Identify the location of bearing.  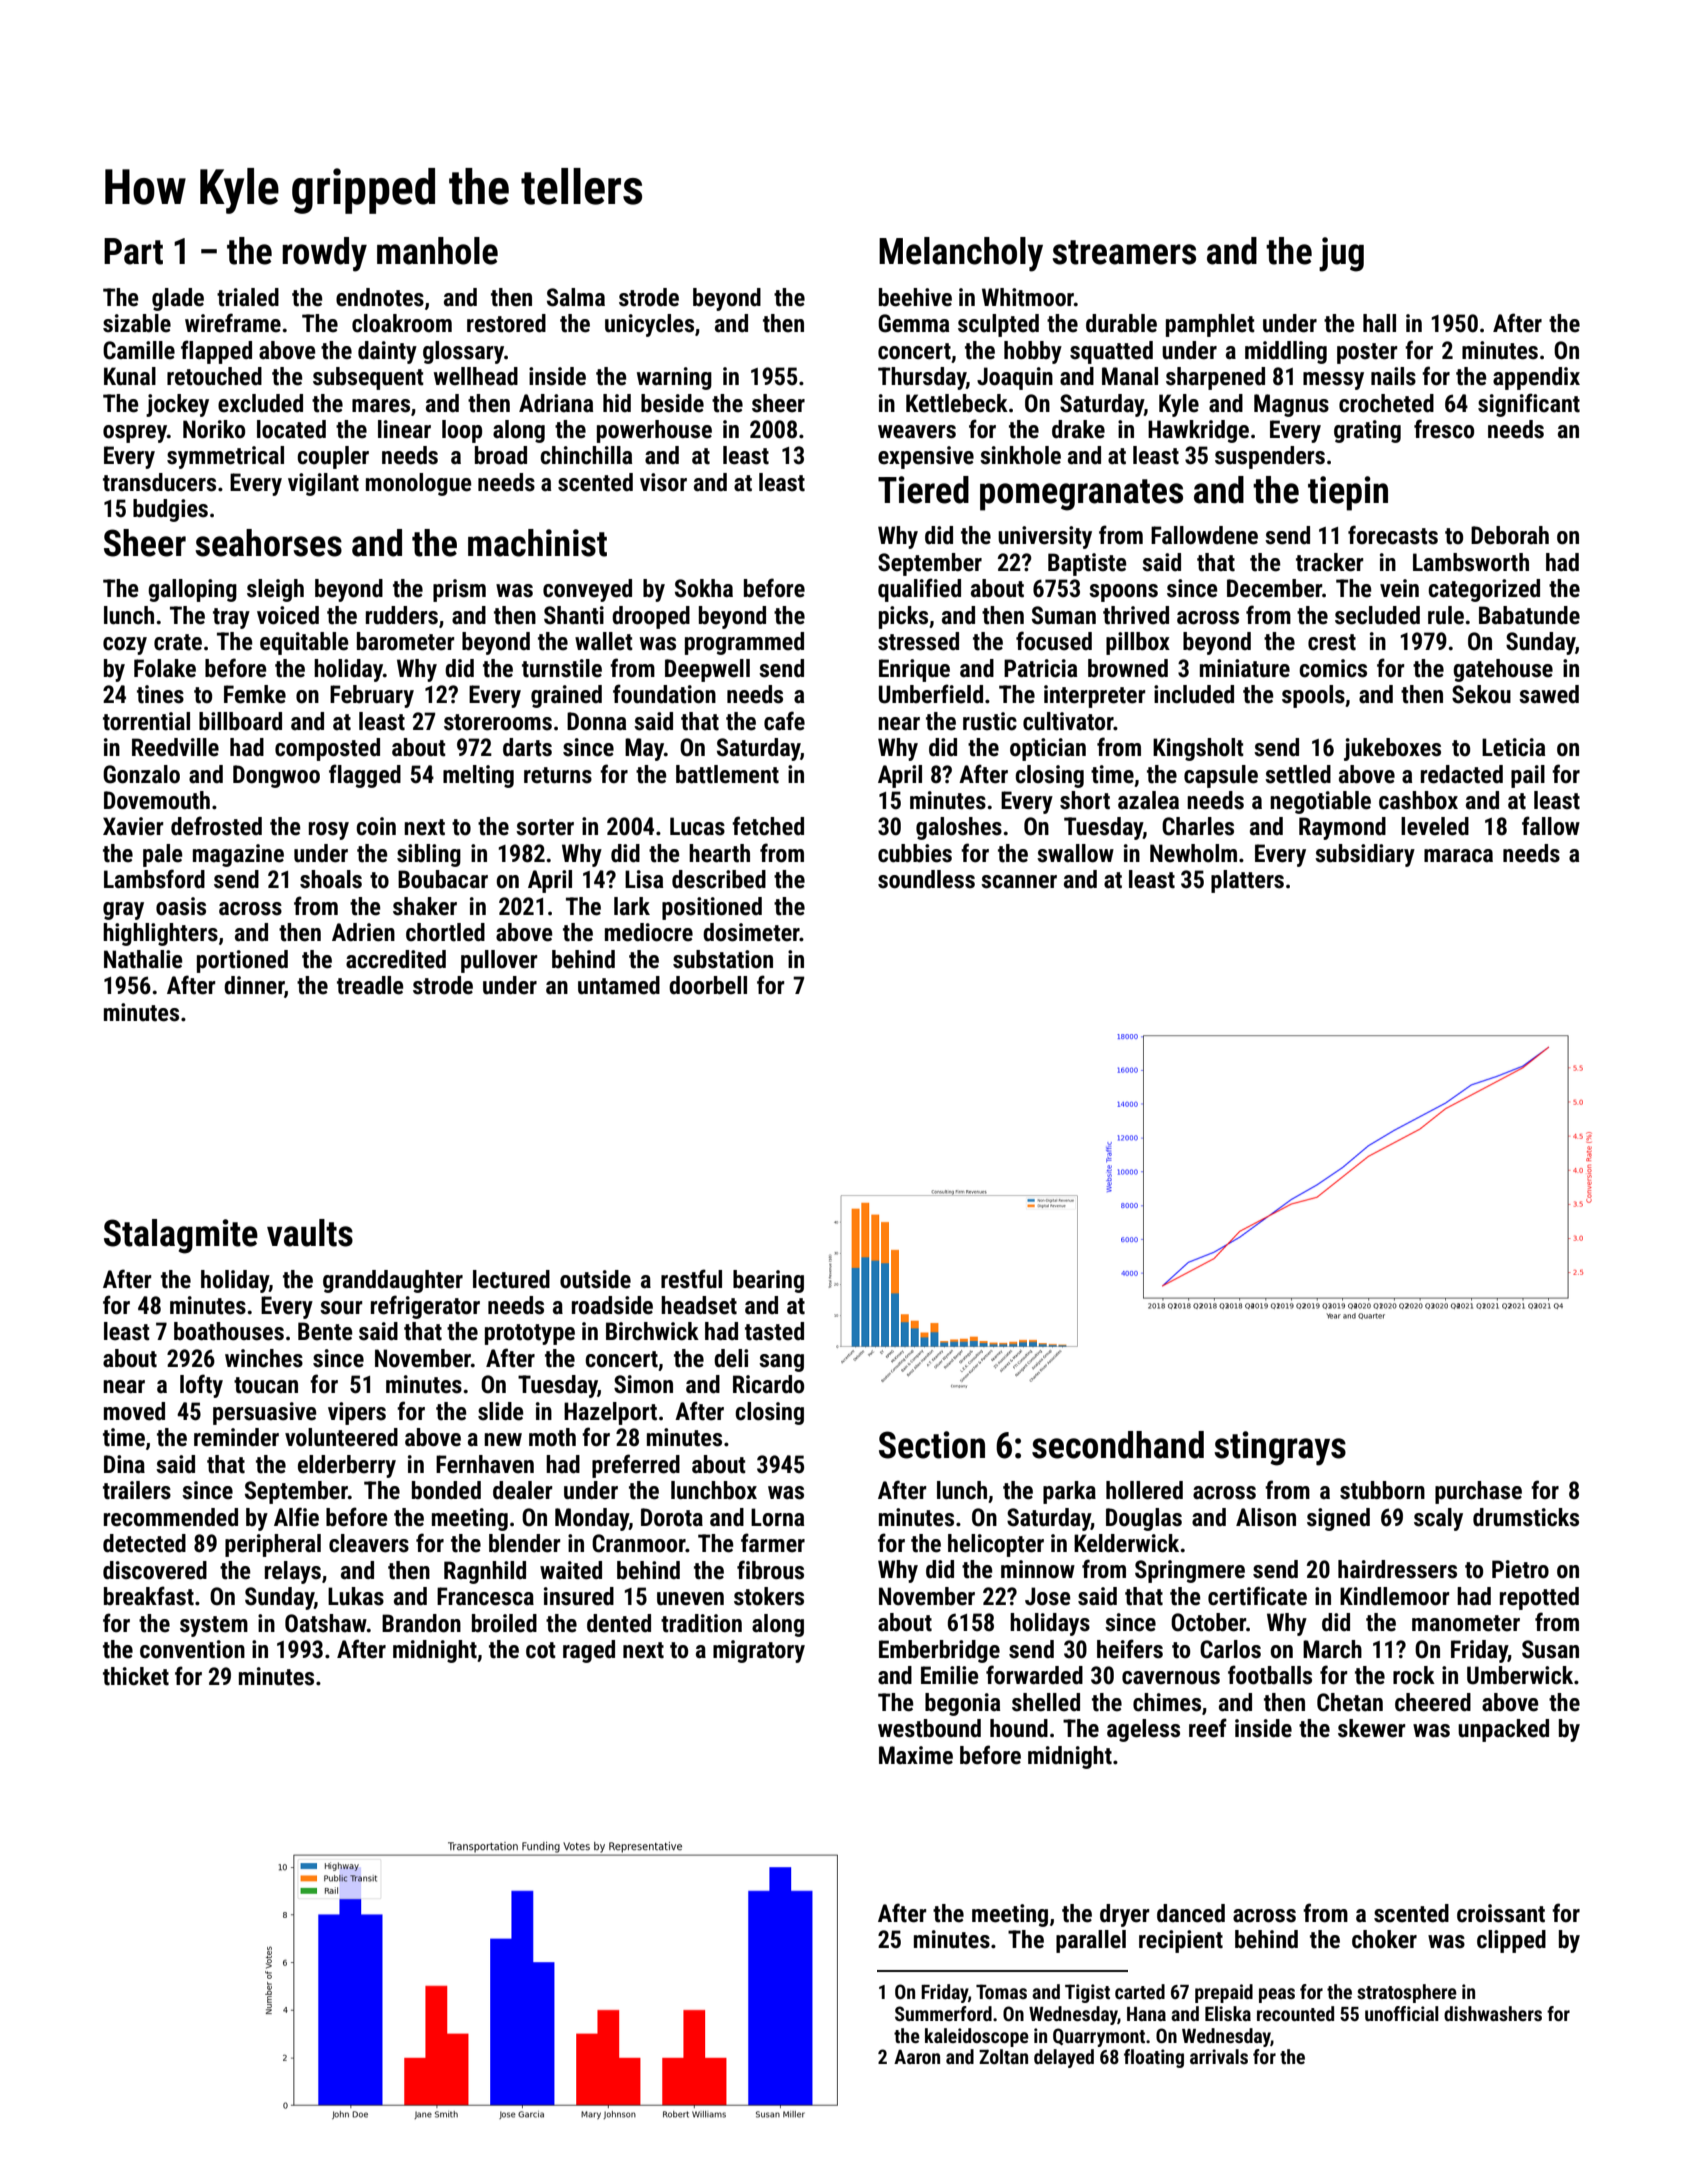
(768, 1281).
